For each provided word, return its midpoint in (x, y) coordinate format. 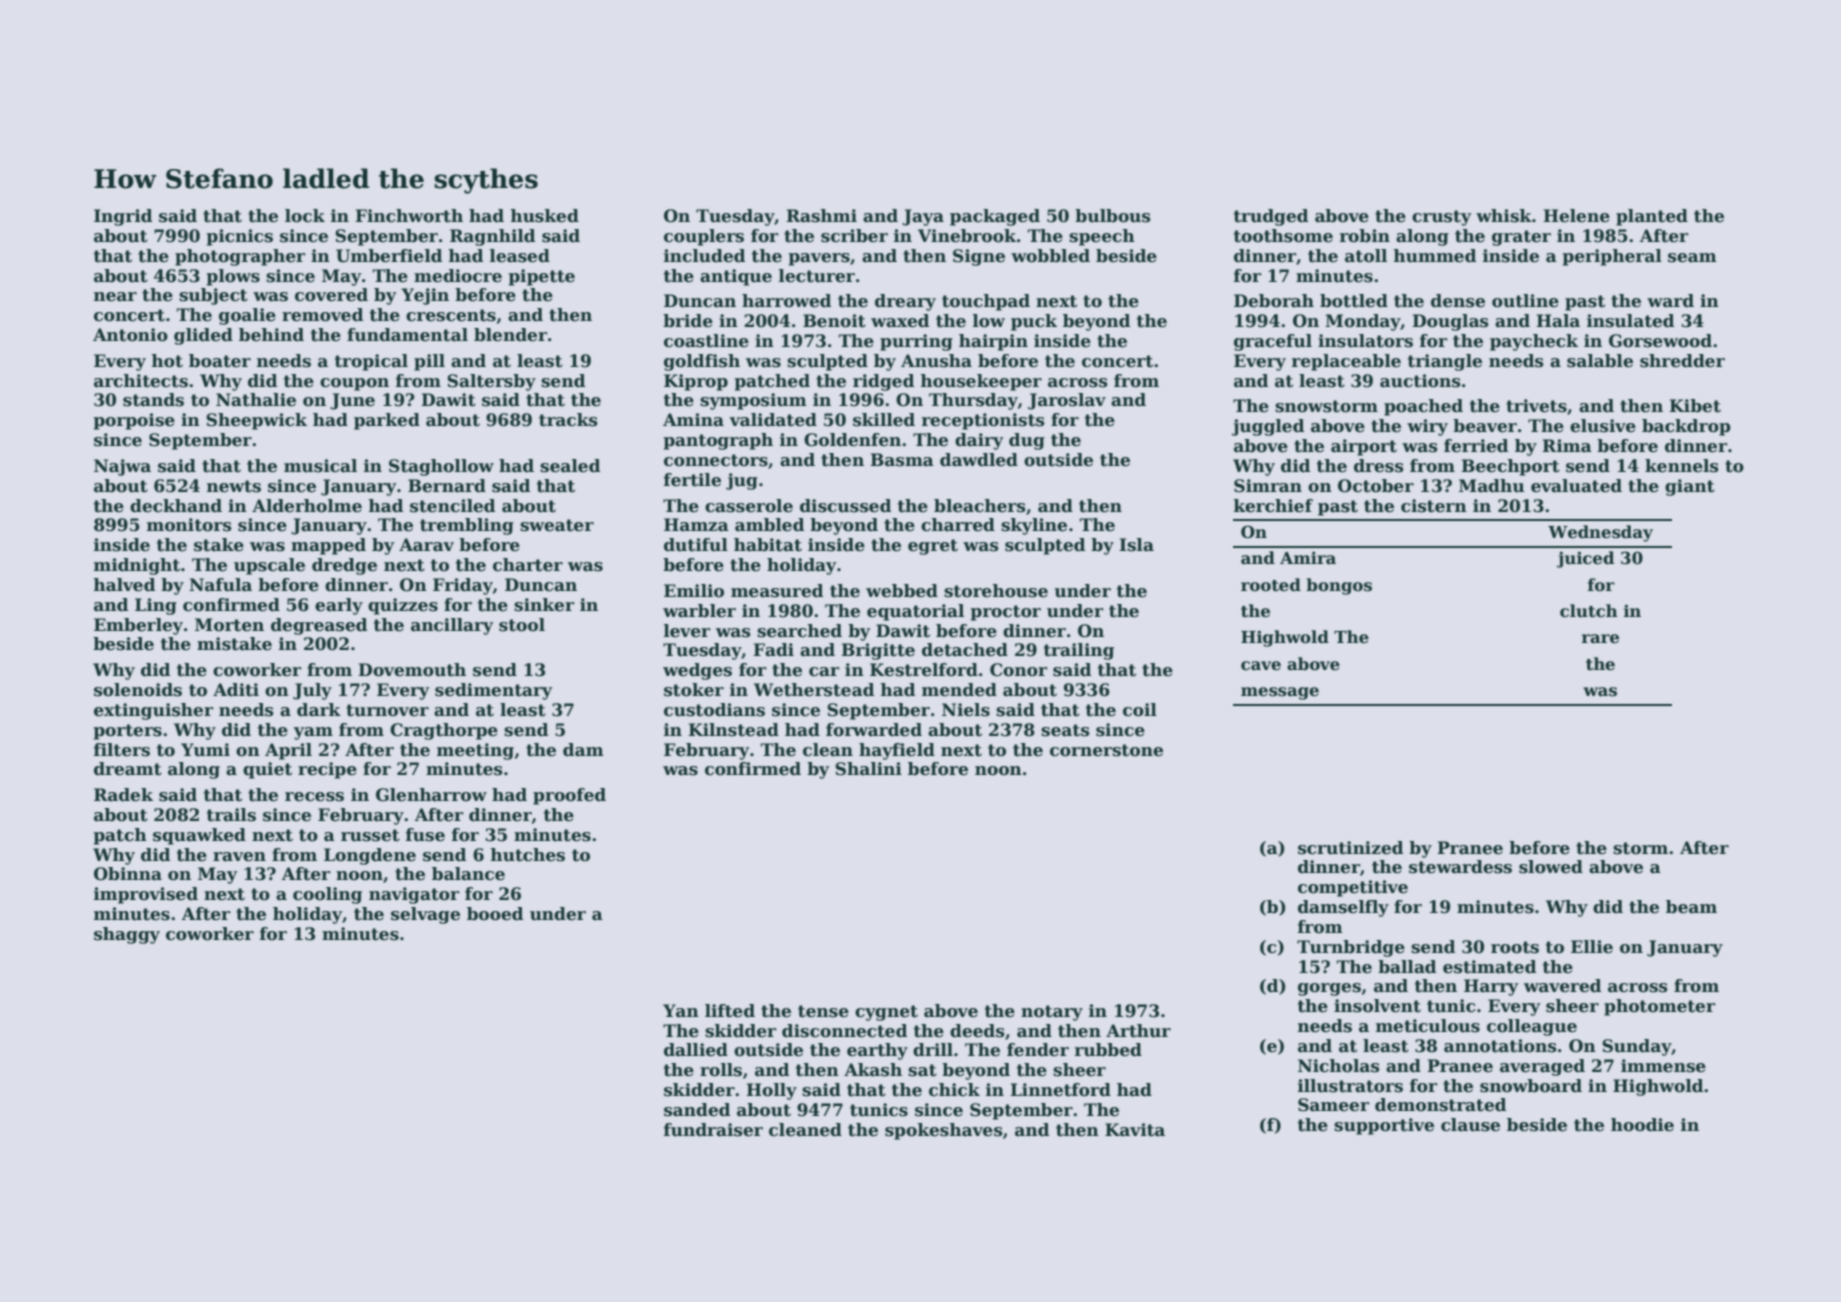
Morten (229, 625)
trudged (1271, 217)
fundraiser (713, 1130)
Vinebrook (967, 236)
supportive (1384, 1126)
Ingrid (123, 217)
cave (1261, 666)
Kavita (1135, 1130)
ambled (769, 525)
